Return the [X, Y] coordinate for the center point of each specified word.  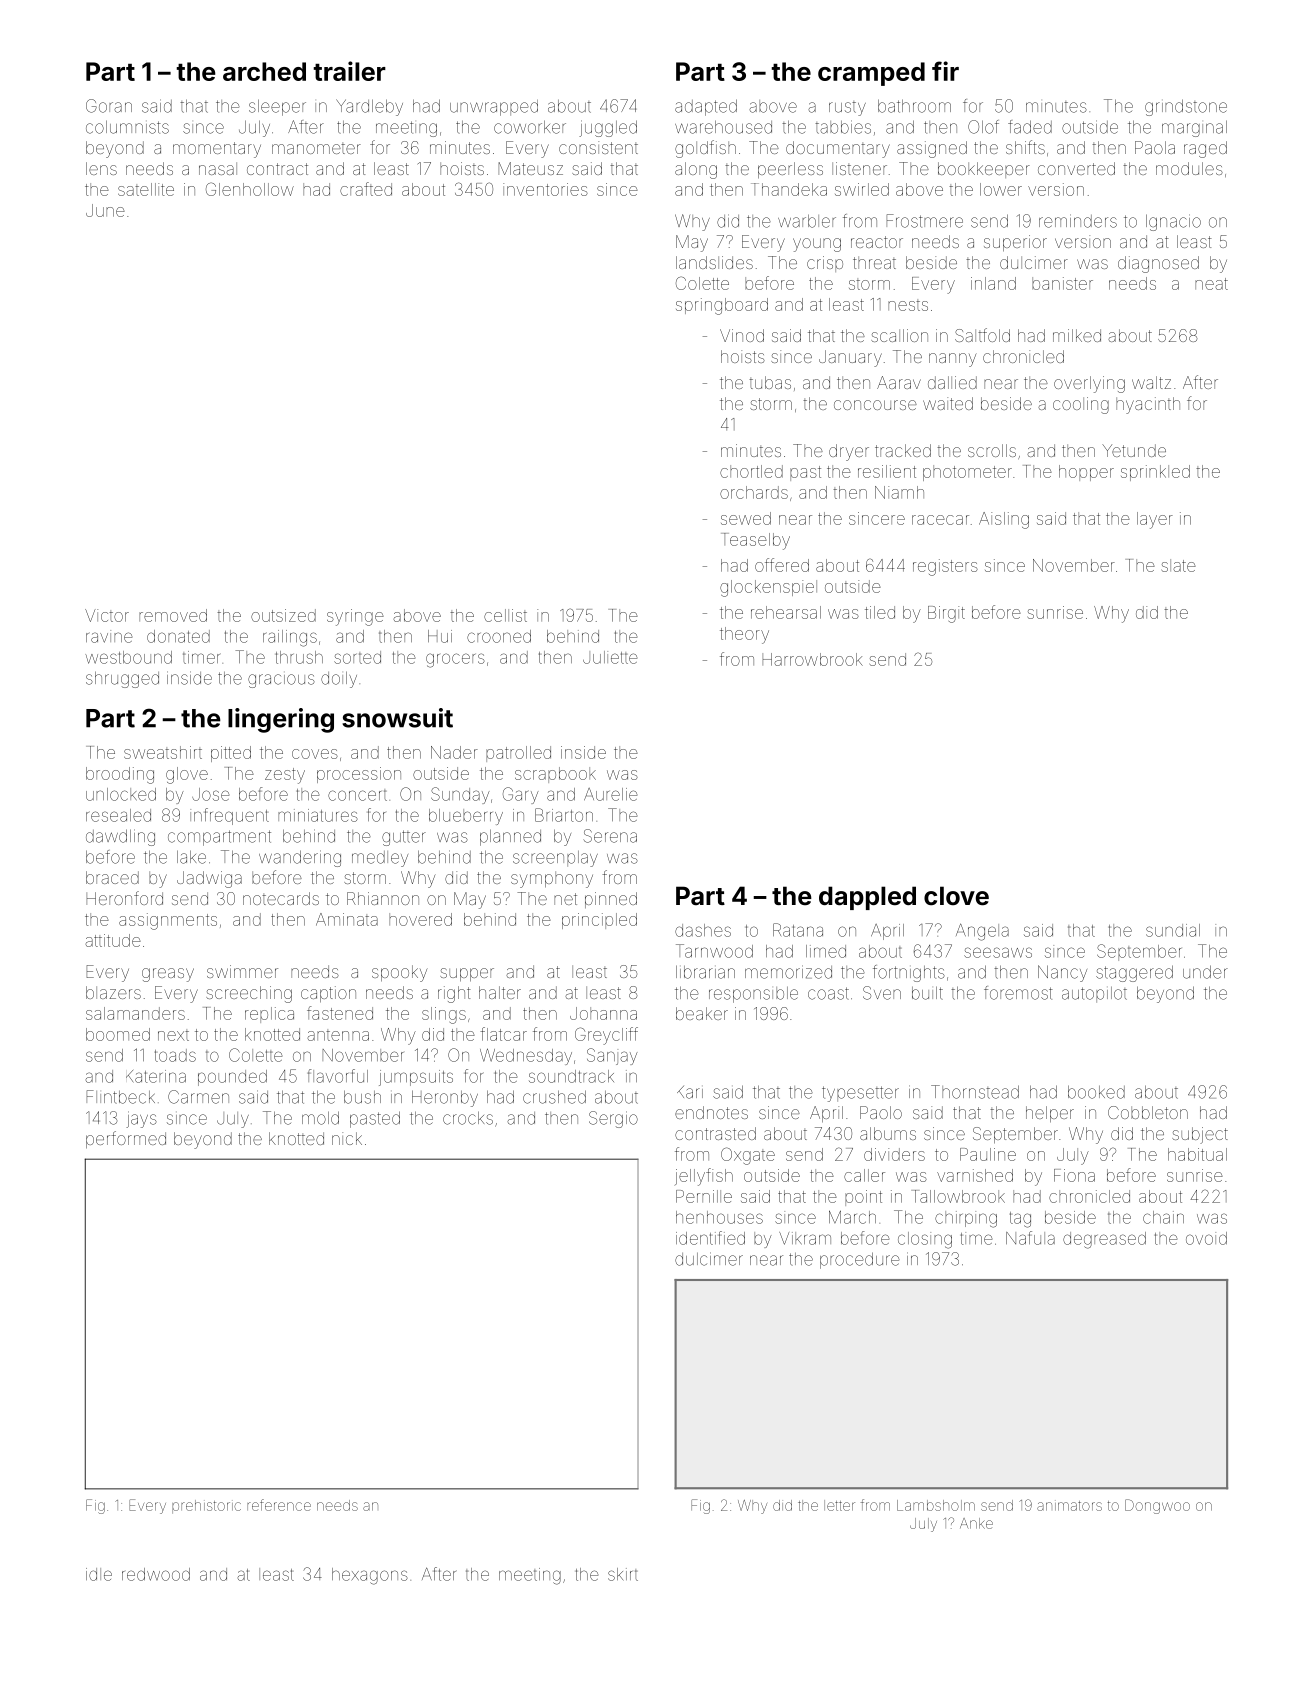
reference [279, 1505]
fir [945, 71]
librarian [705, 972]
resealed [118, 815]
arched [264, 71]
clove [956, 896]
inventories [545, 189]
